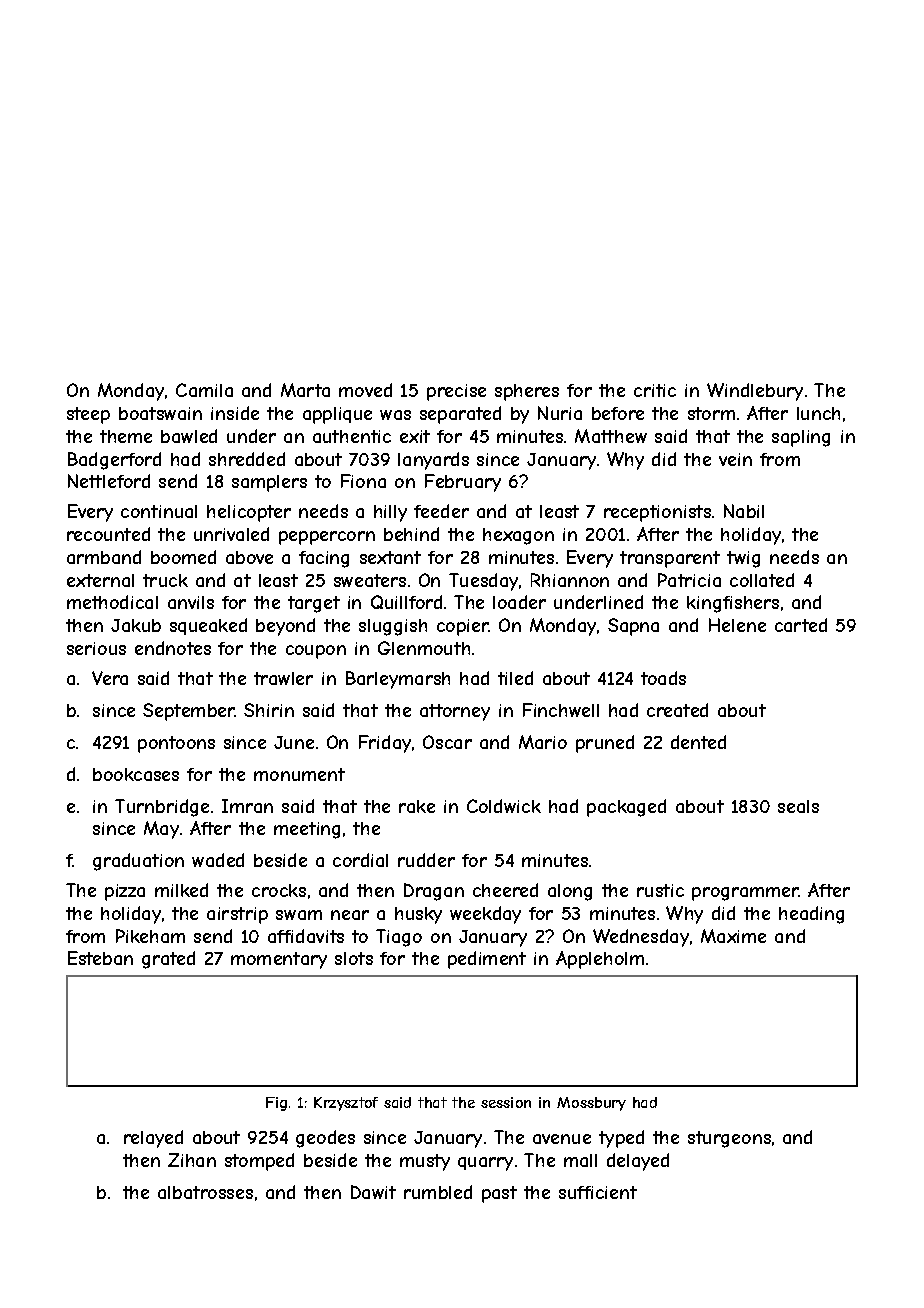  What do you see at coordinates (543, 742) in the screenshot?
I see `Mario` at bounding box center [543, 742].
